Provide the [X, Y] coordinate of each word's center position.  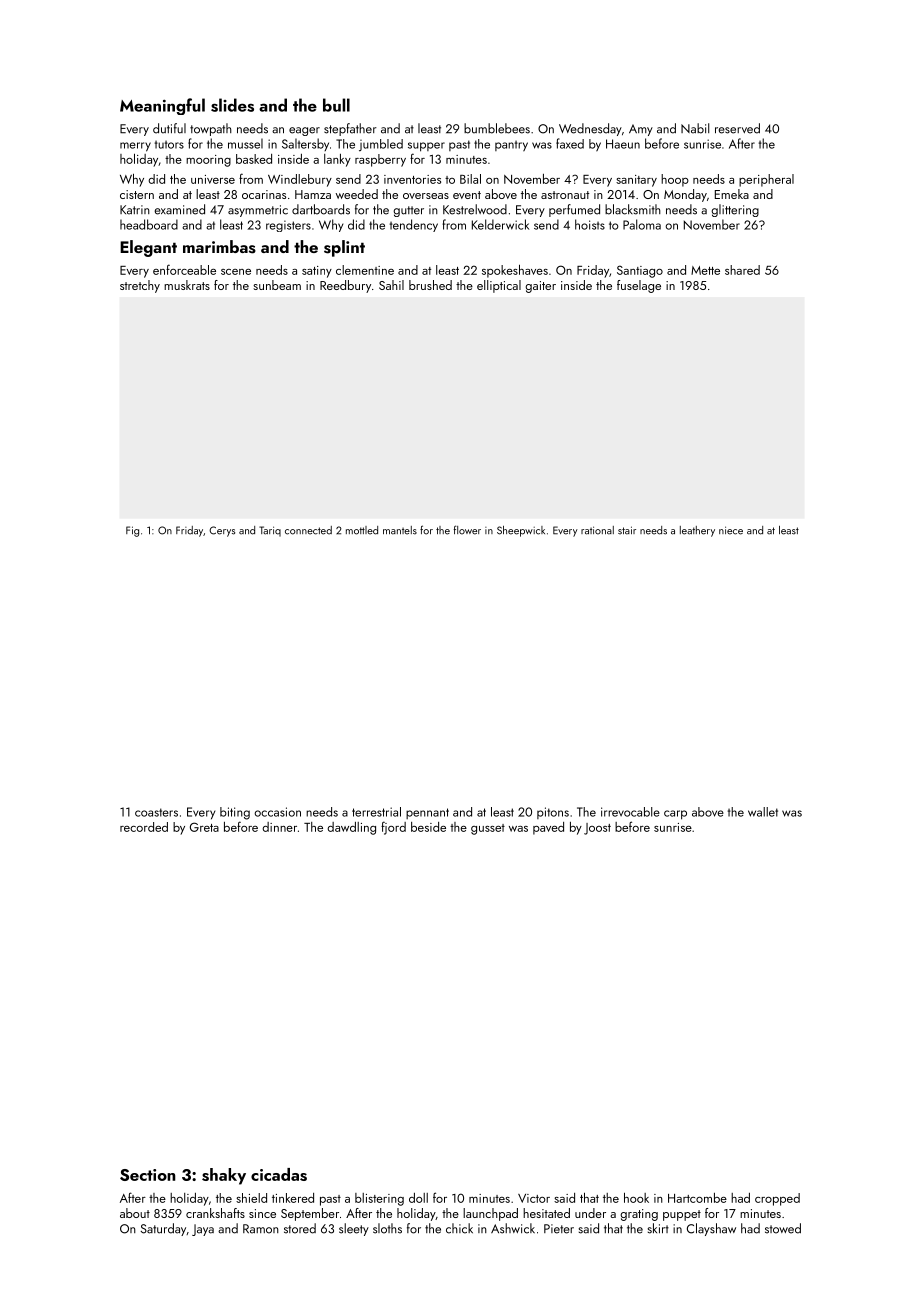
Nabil [695, 128]
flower [467, 530]
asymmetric [258, 211]
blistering [379, 1199]
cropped [777, 1199]
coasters [156, 812]
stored [300, 1228]
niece [731, 530]
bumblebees [497, 128]
